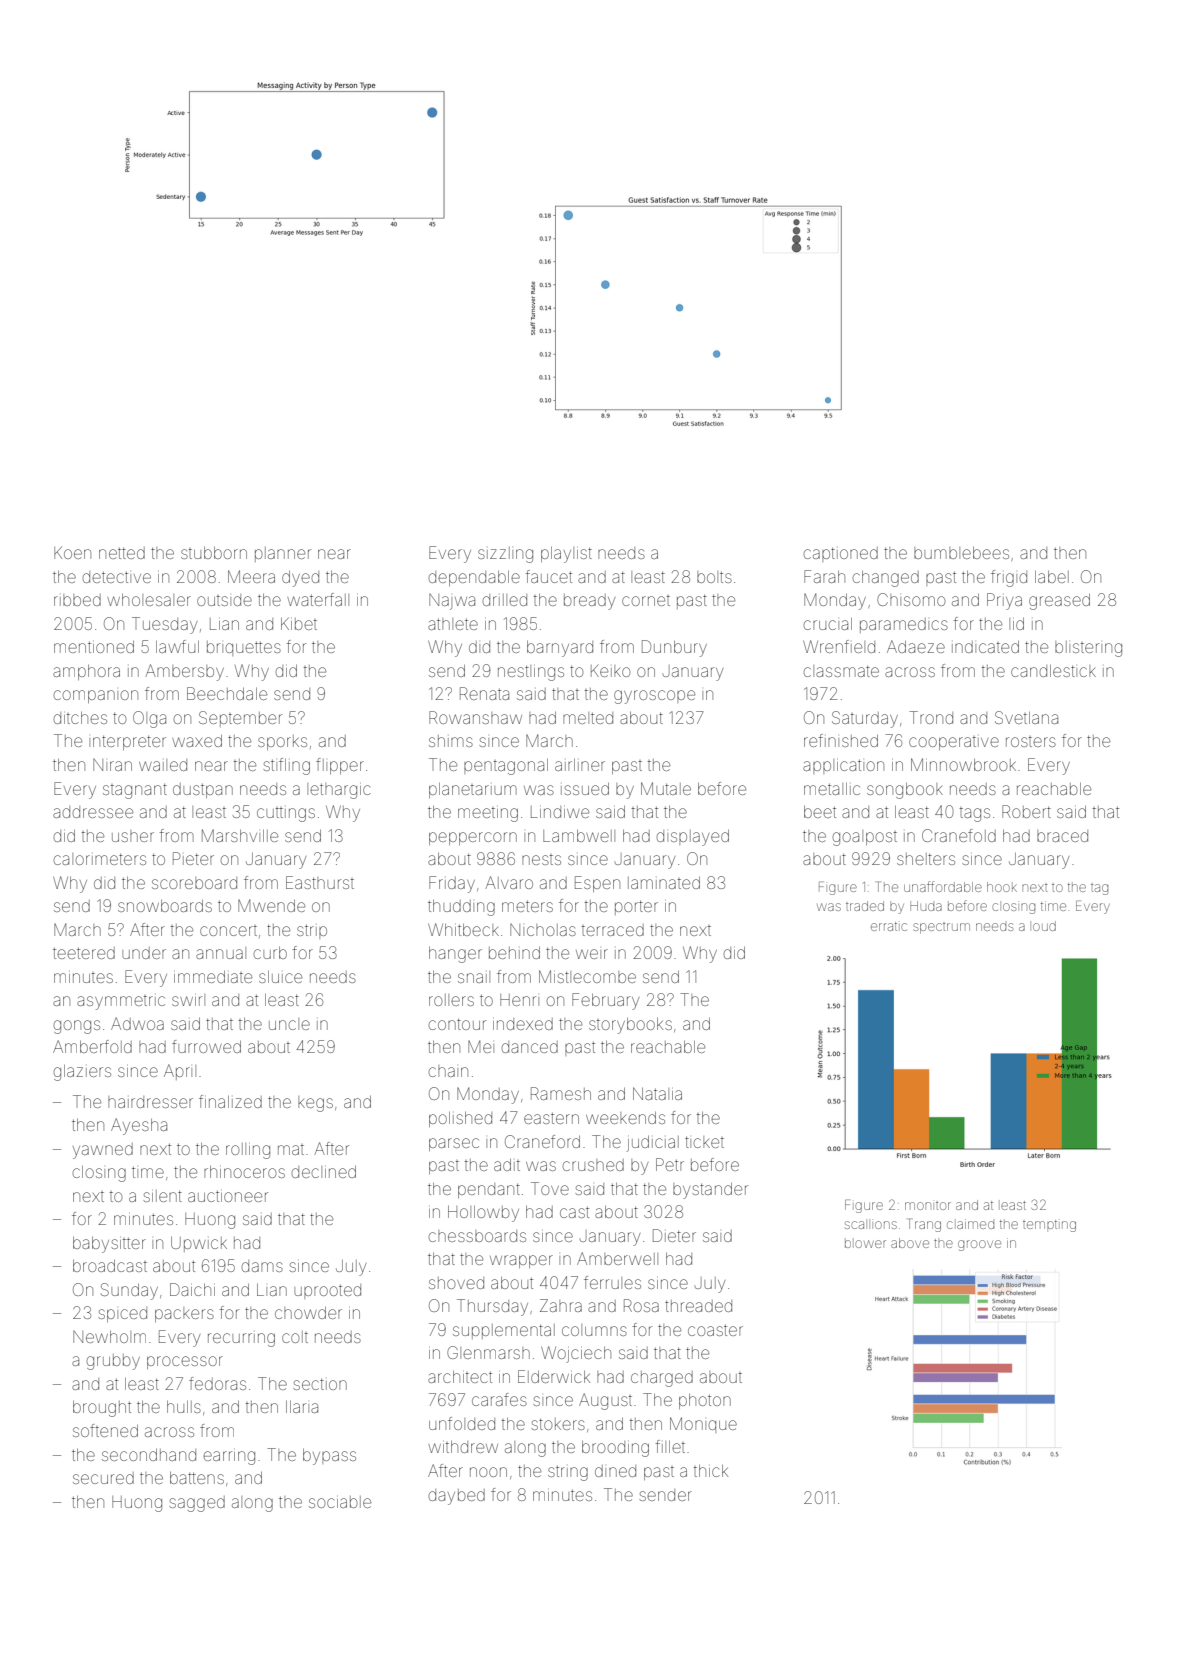 The image size is (1177, 1665). What do you see at coordinates (979, 1245) in the screenshot?
I see `groove` at bounding box center [979, 1245].
